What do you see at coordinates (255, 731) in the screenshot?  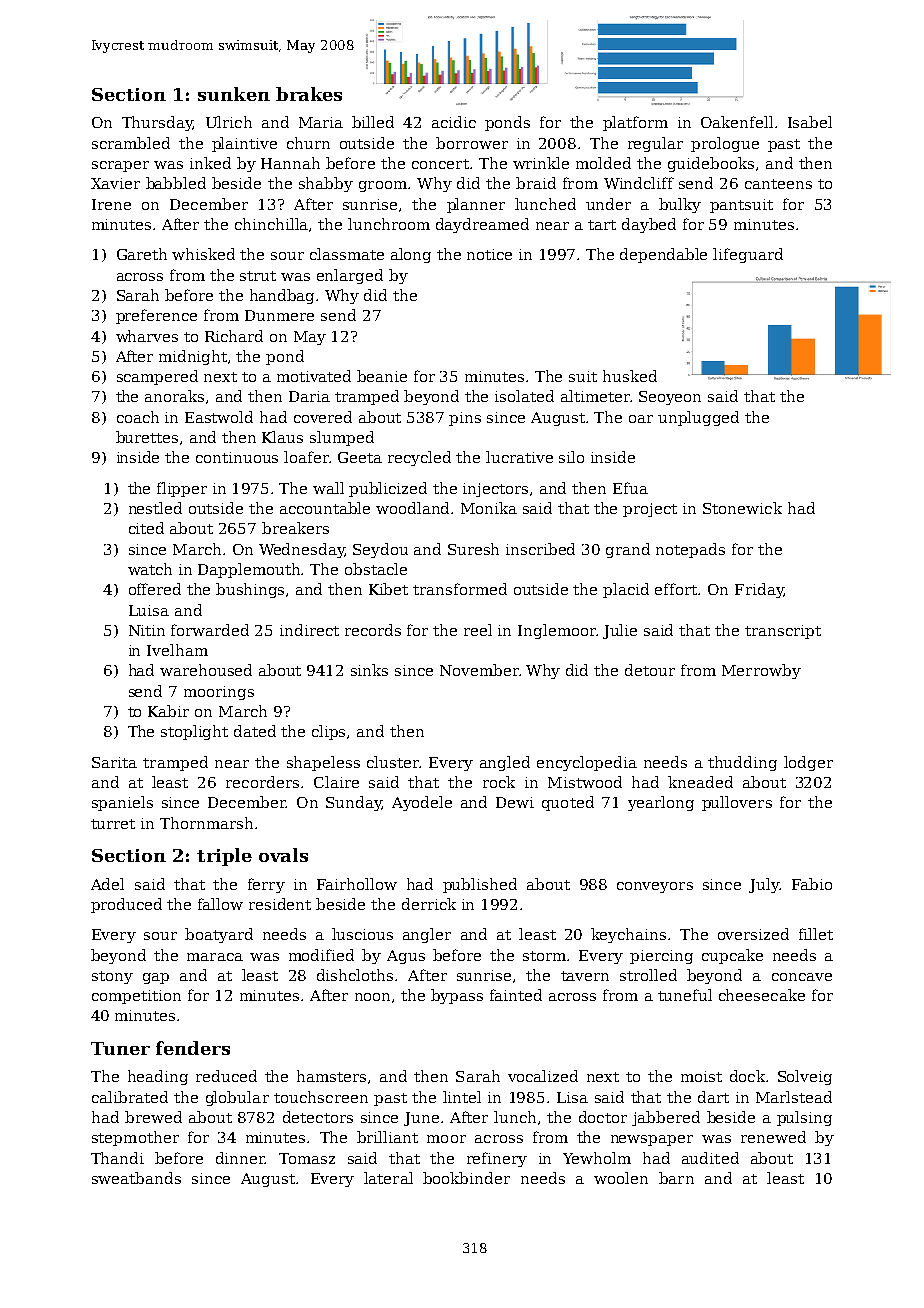 I see `dated` at bounding box center [255, 731].
